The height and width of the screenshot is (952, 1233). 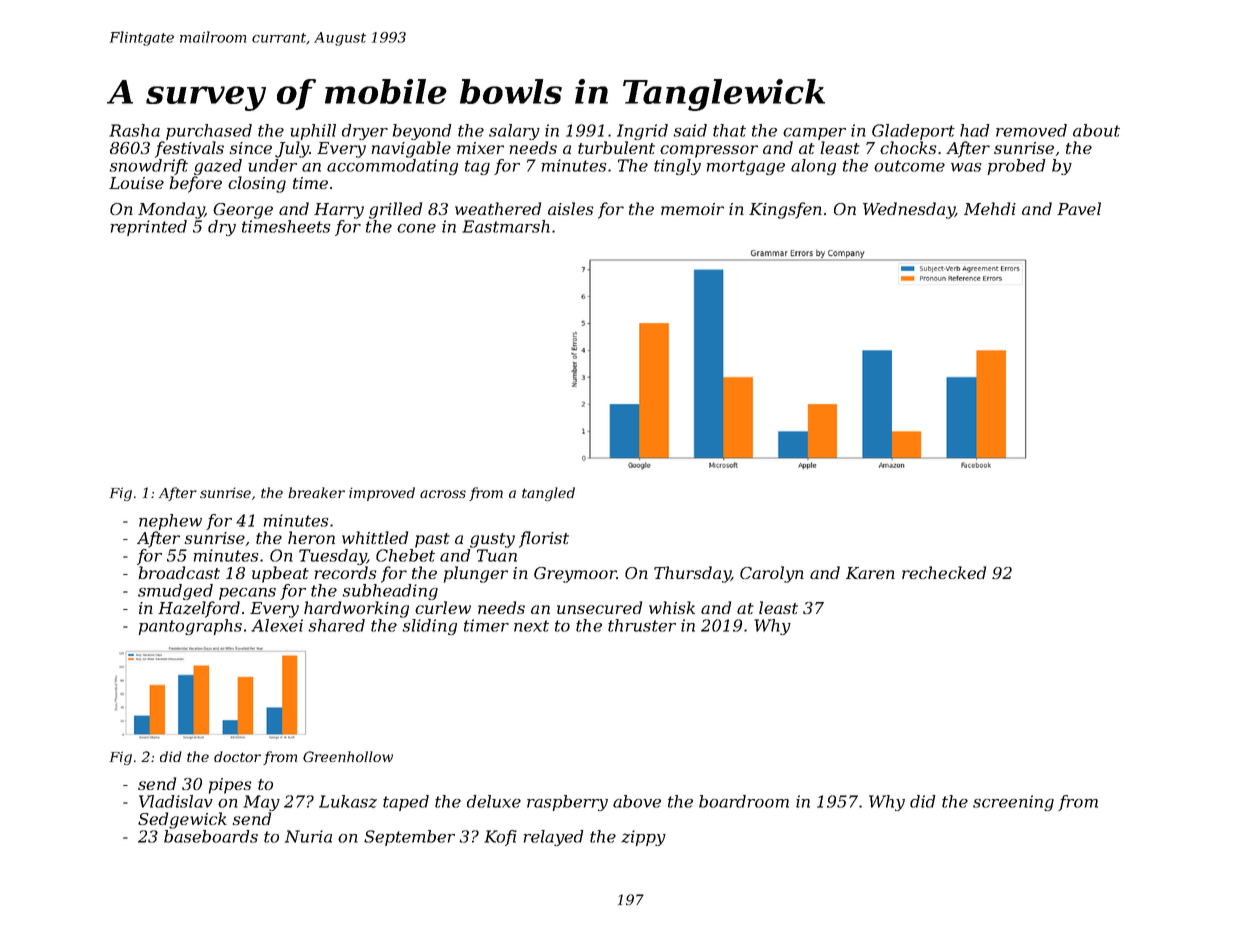 I want to click on tangled, so click(x=548, y=494).
